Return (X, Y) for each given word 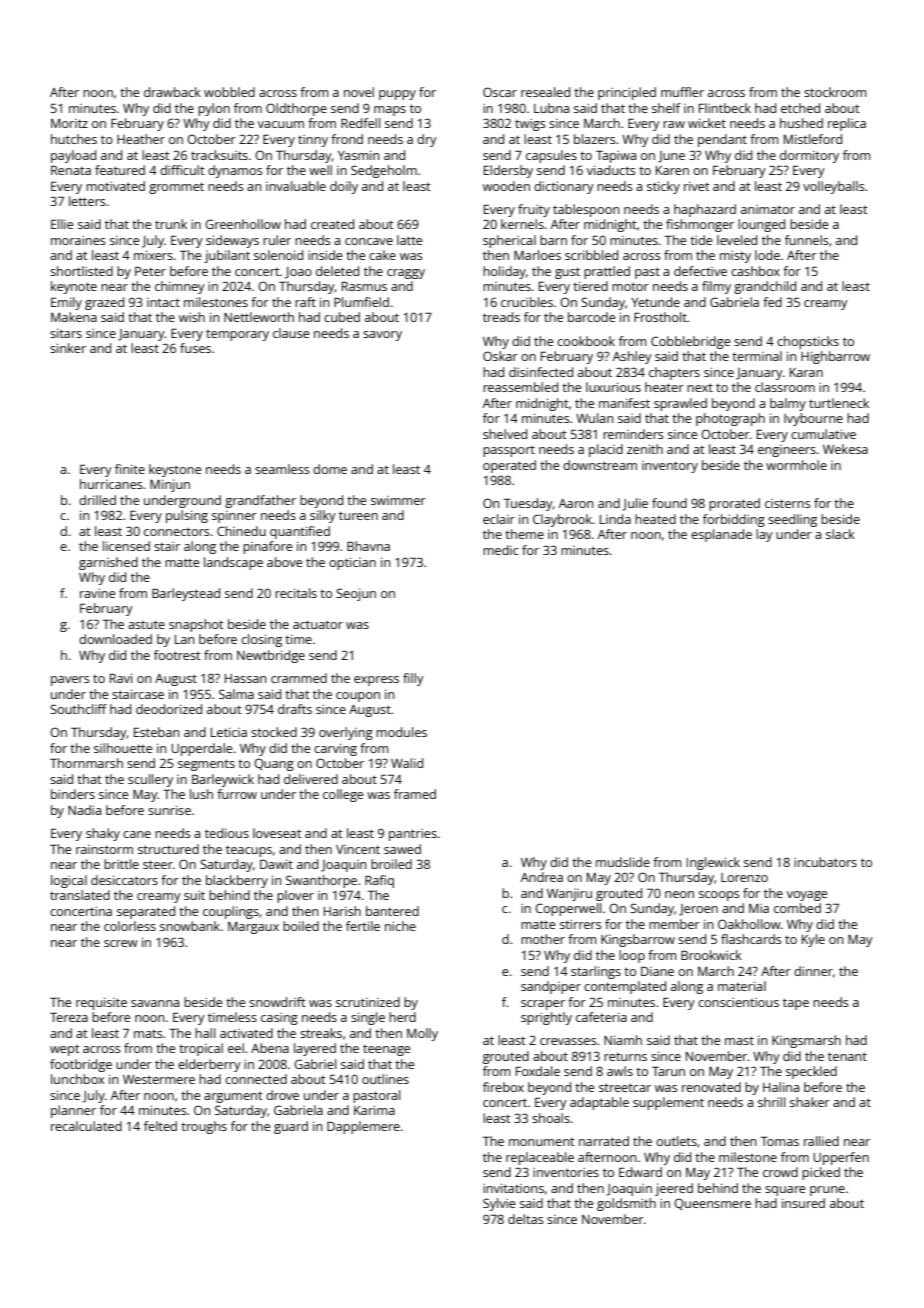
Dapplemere (363, 1127)
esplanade (721, 535)
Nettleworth (259, 317)
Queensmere (712, 1204)
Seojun (356, 594)
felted (160, 1126)
